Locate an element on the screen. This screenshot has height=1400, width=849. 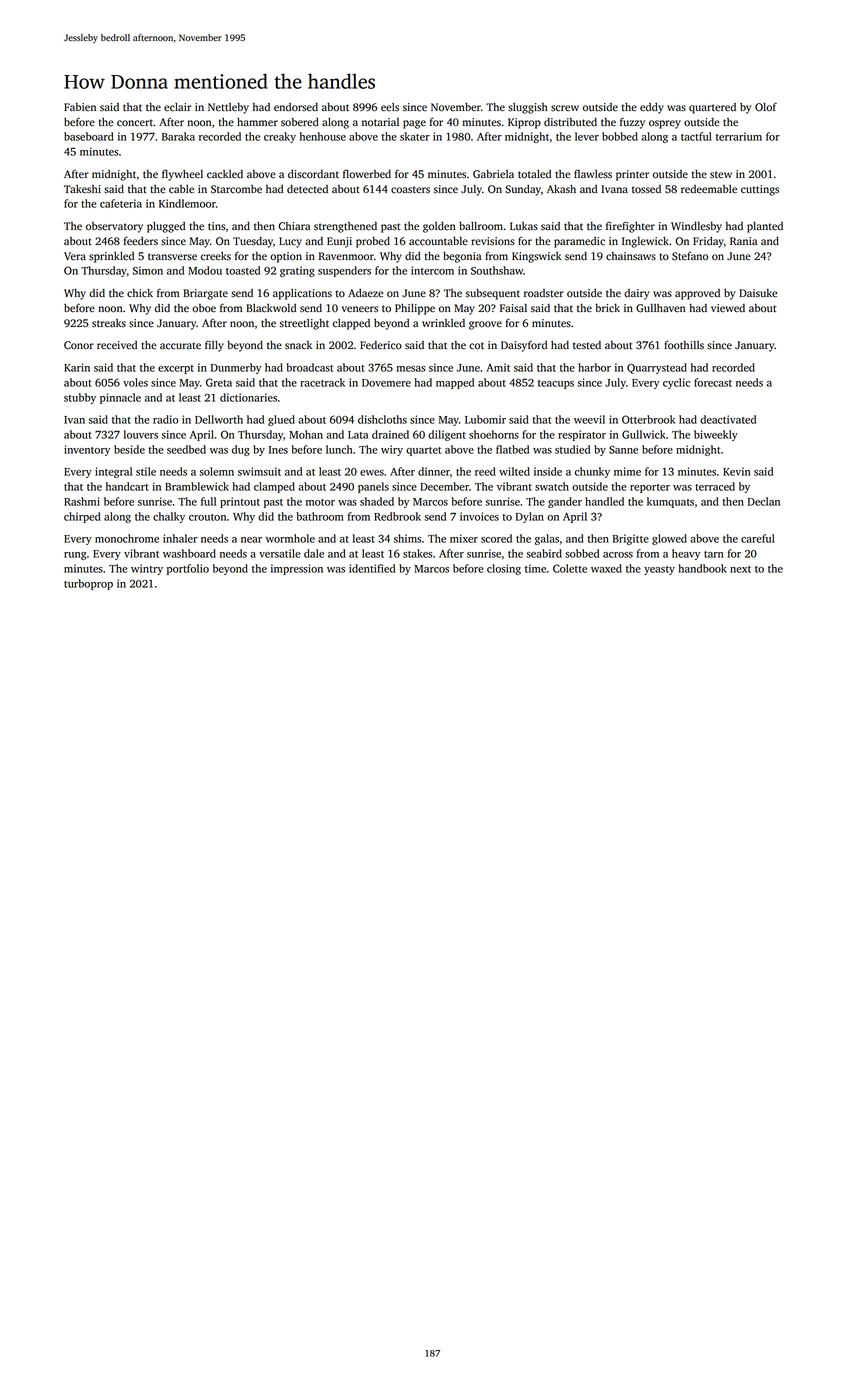
Dylan is located at coordinates (530, 517).
